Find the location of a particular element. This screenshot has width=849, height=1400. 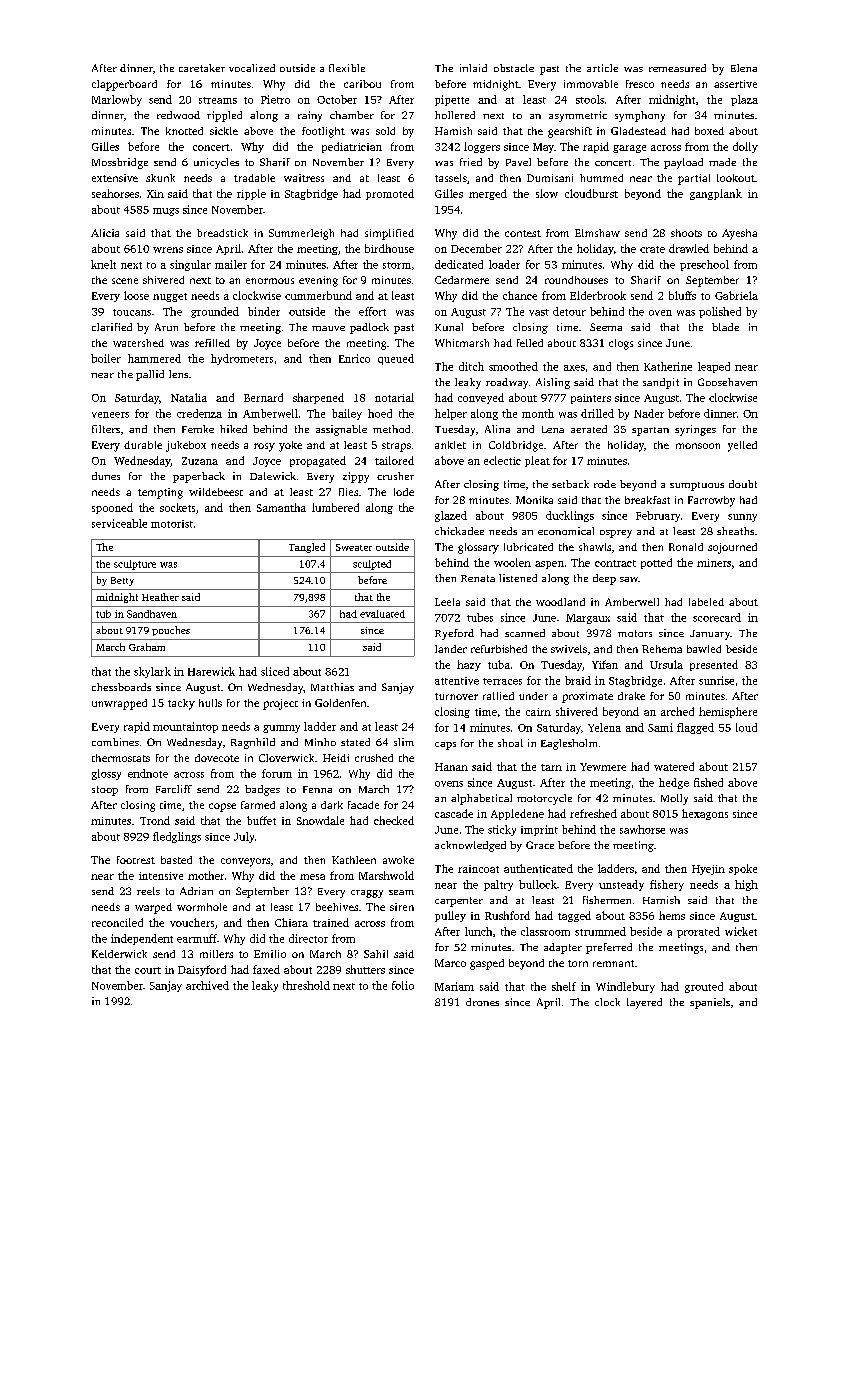

notarial is located at coordinates (394, 397).
